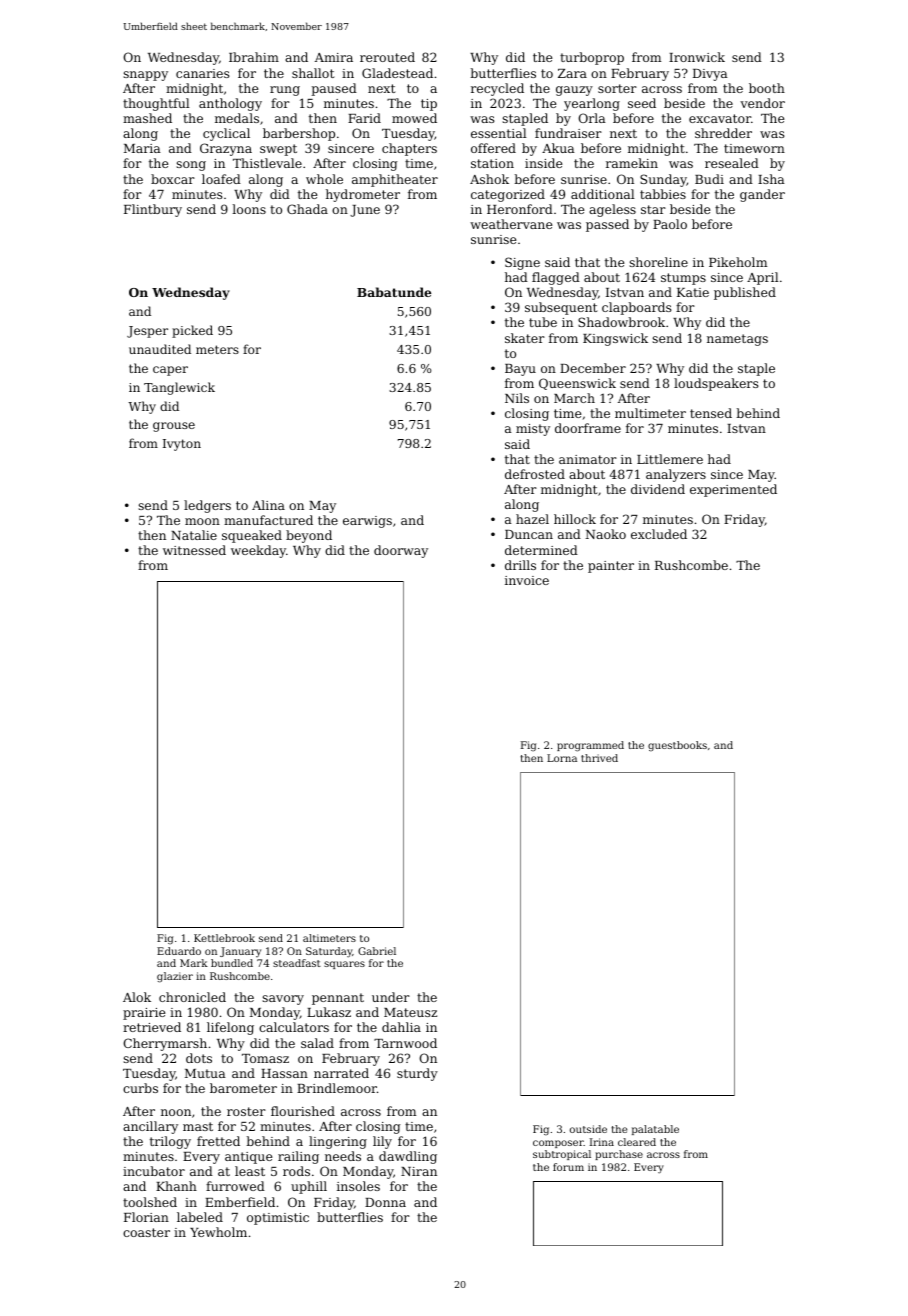 The image size is (908, 1316). What do you see at coordinates (562, 758) in the screenshot?
I see `Lorna` at bounding box center [562, 758].
